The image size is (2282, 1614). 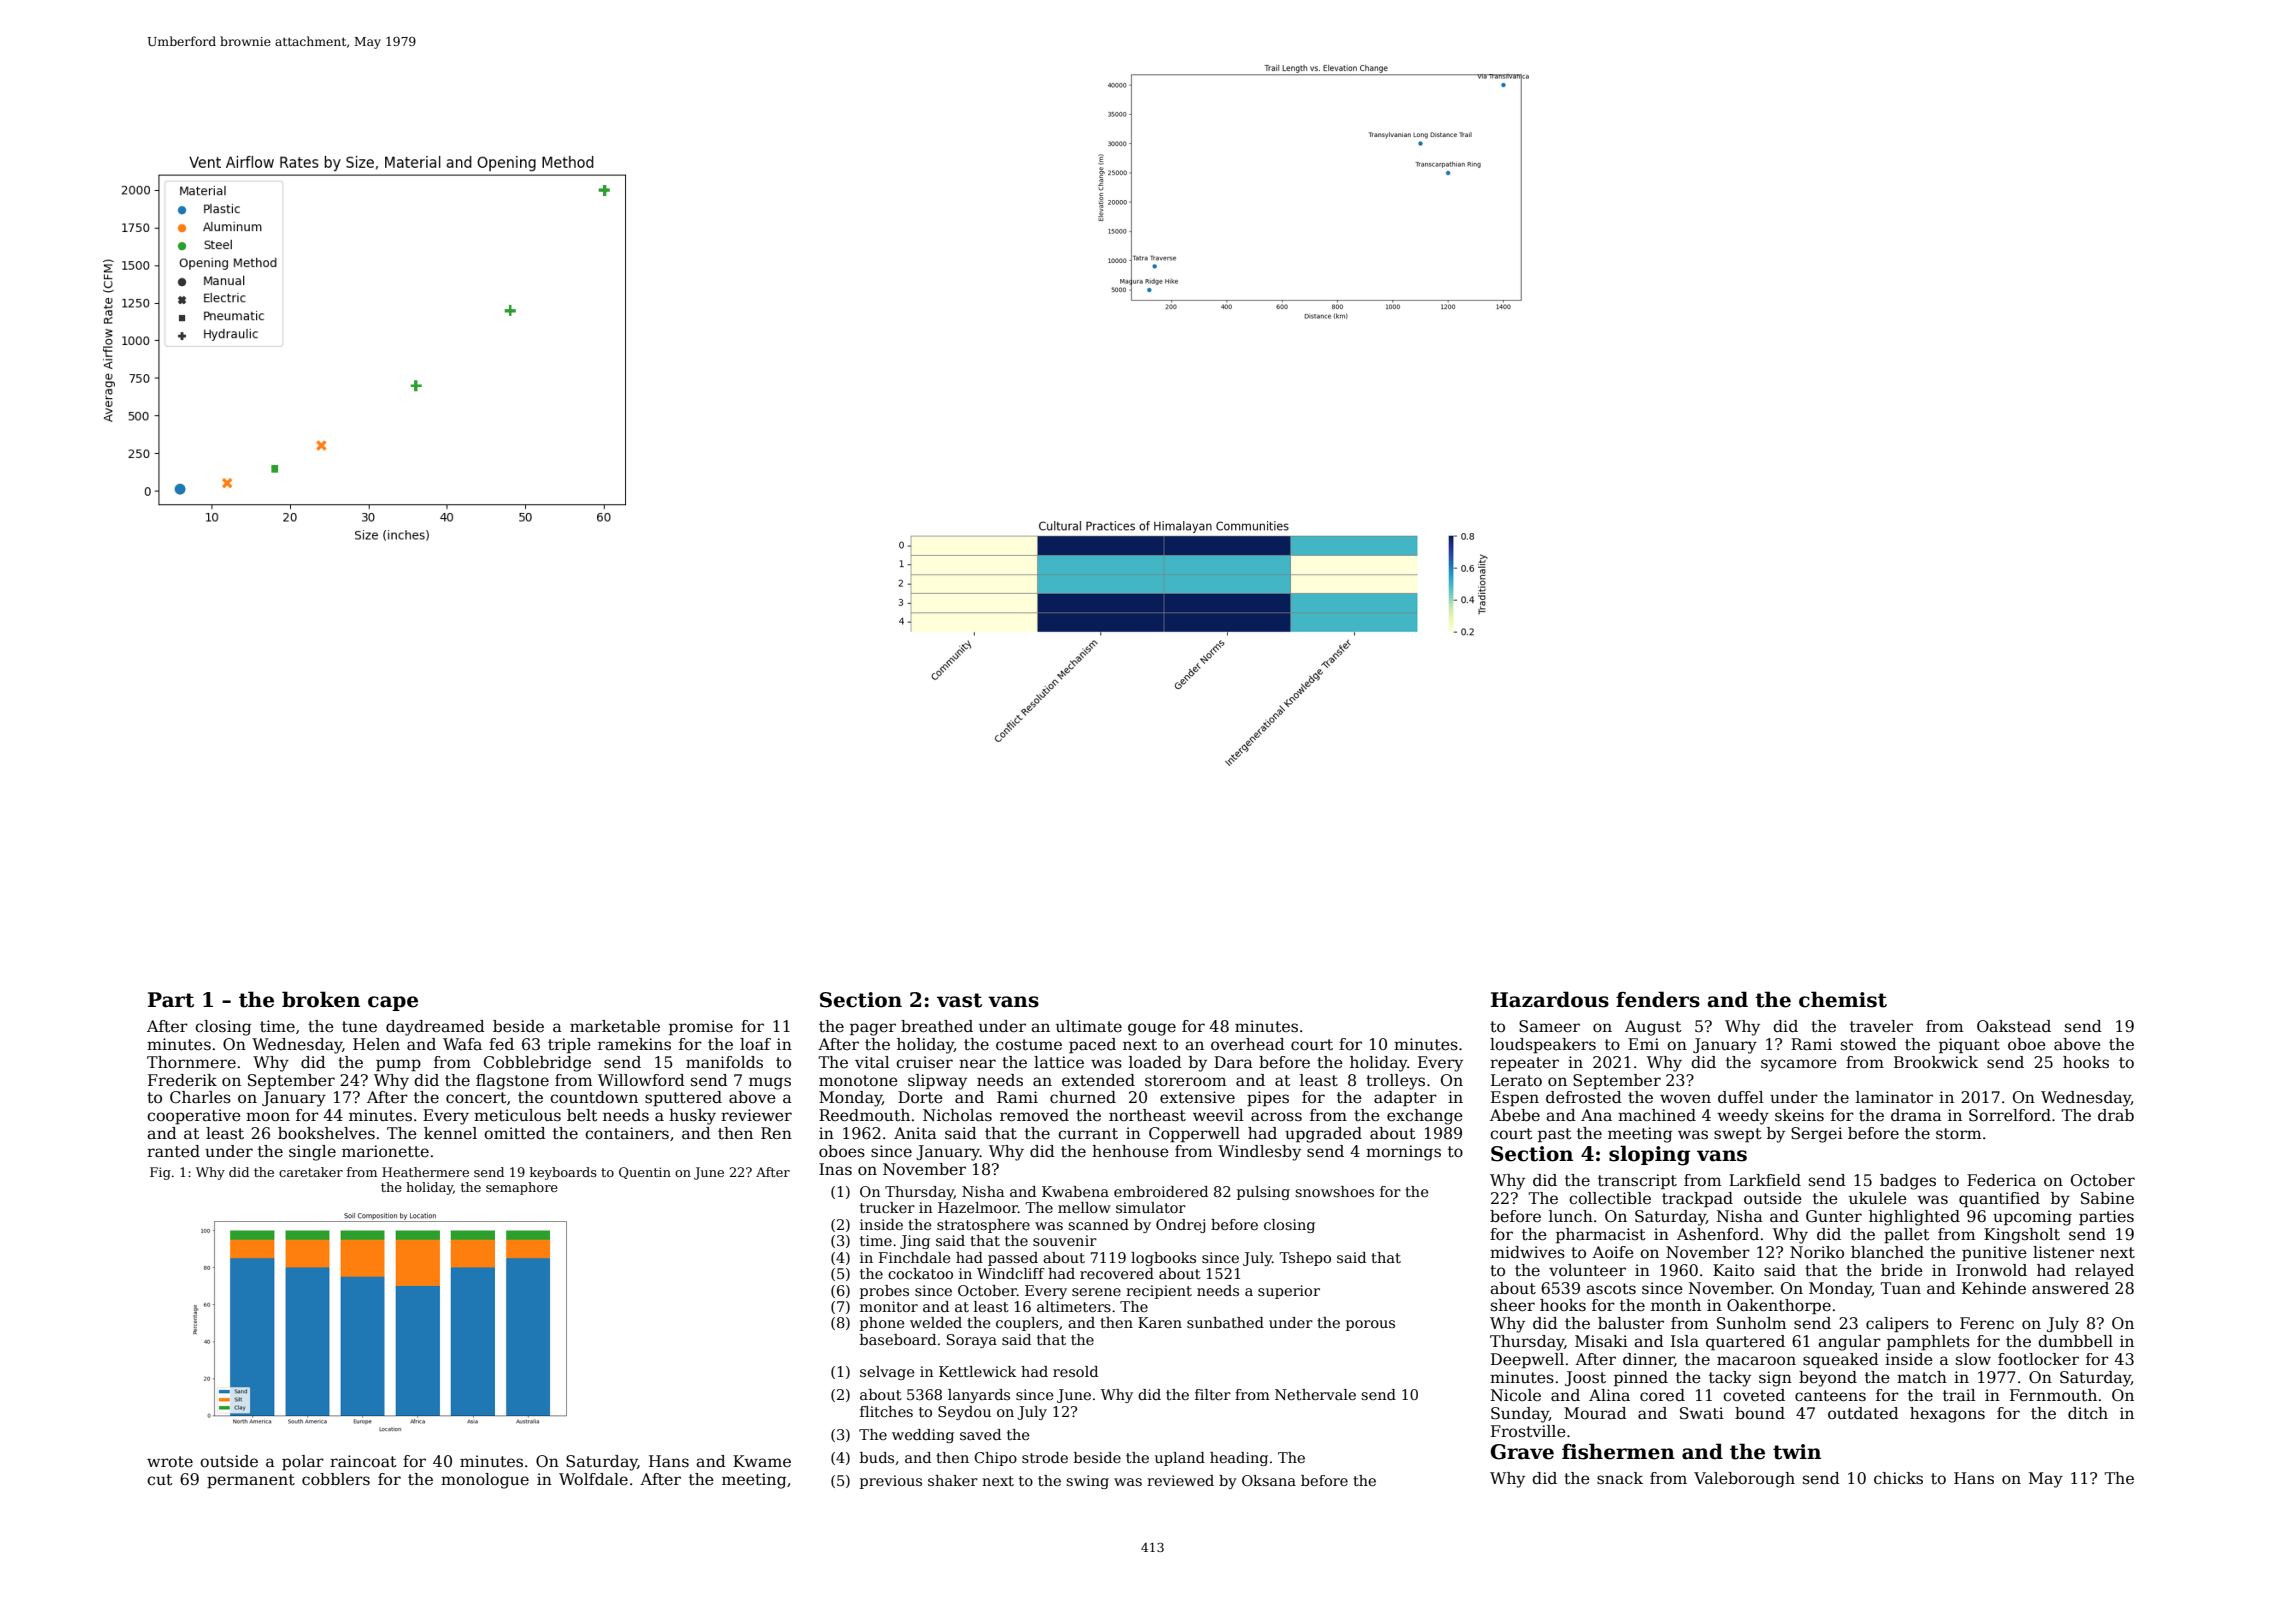 What do you see at coordinates (1550, 999) in the page?
I see `Hazardous` at bounding box center [1550, 999].
